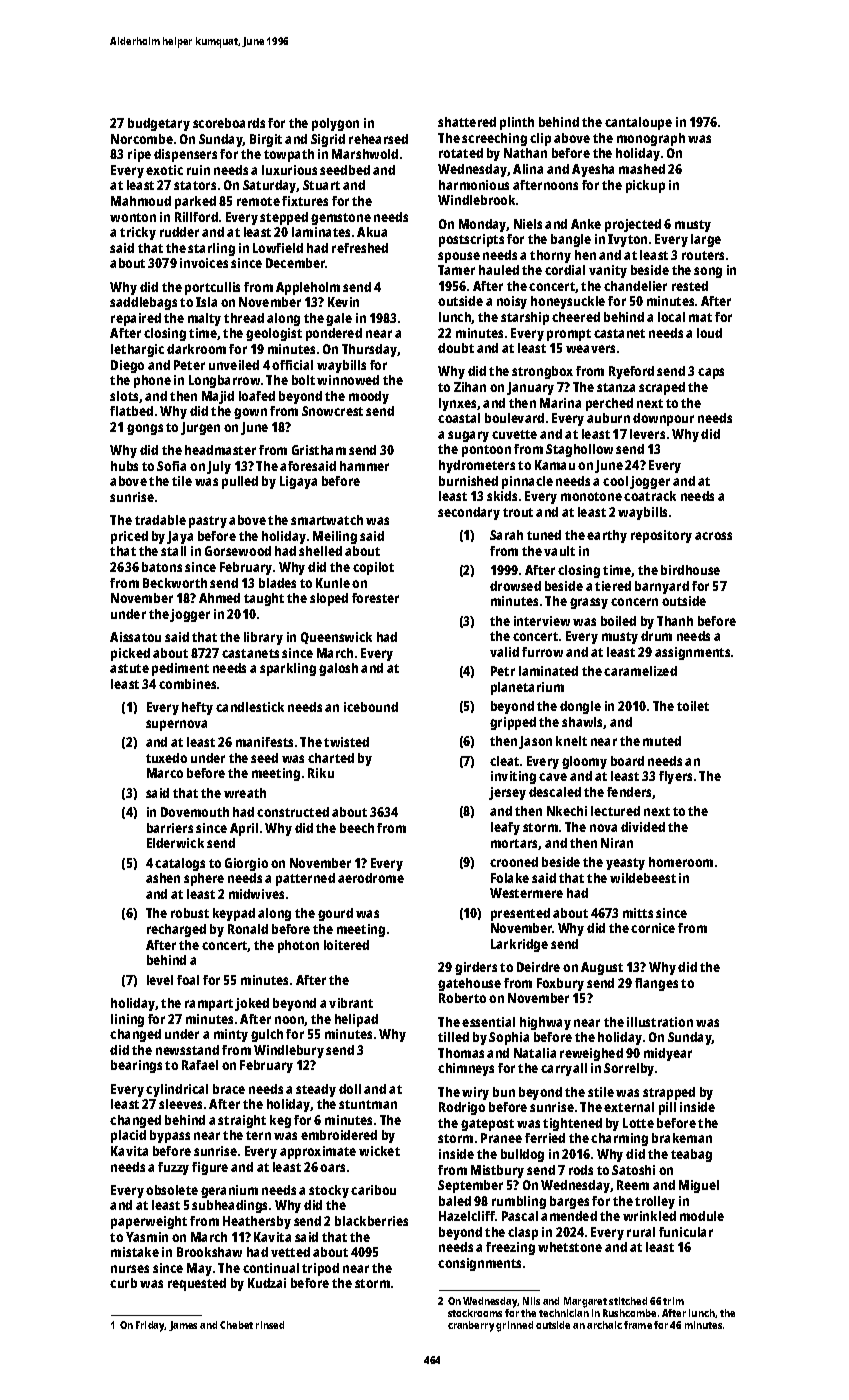 The image size is (849, 1400). I want to click on downpour, so click(663, 419).
